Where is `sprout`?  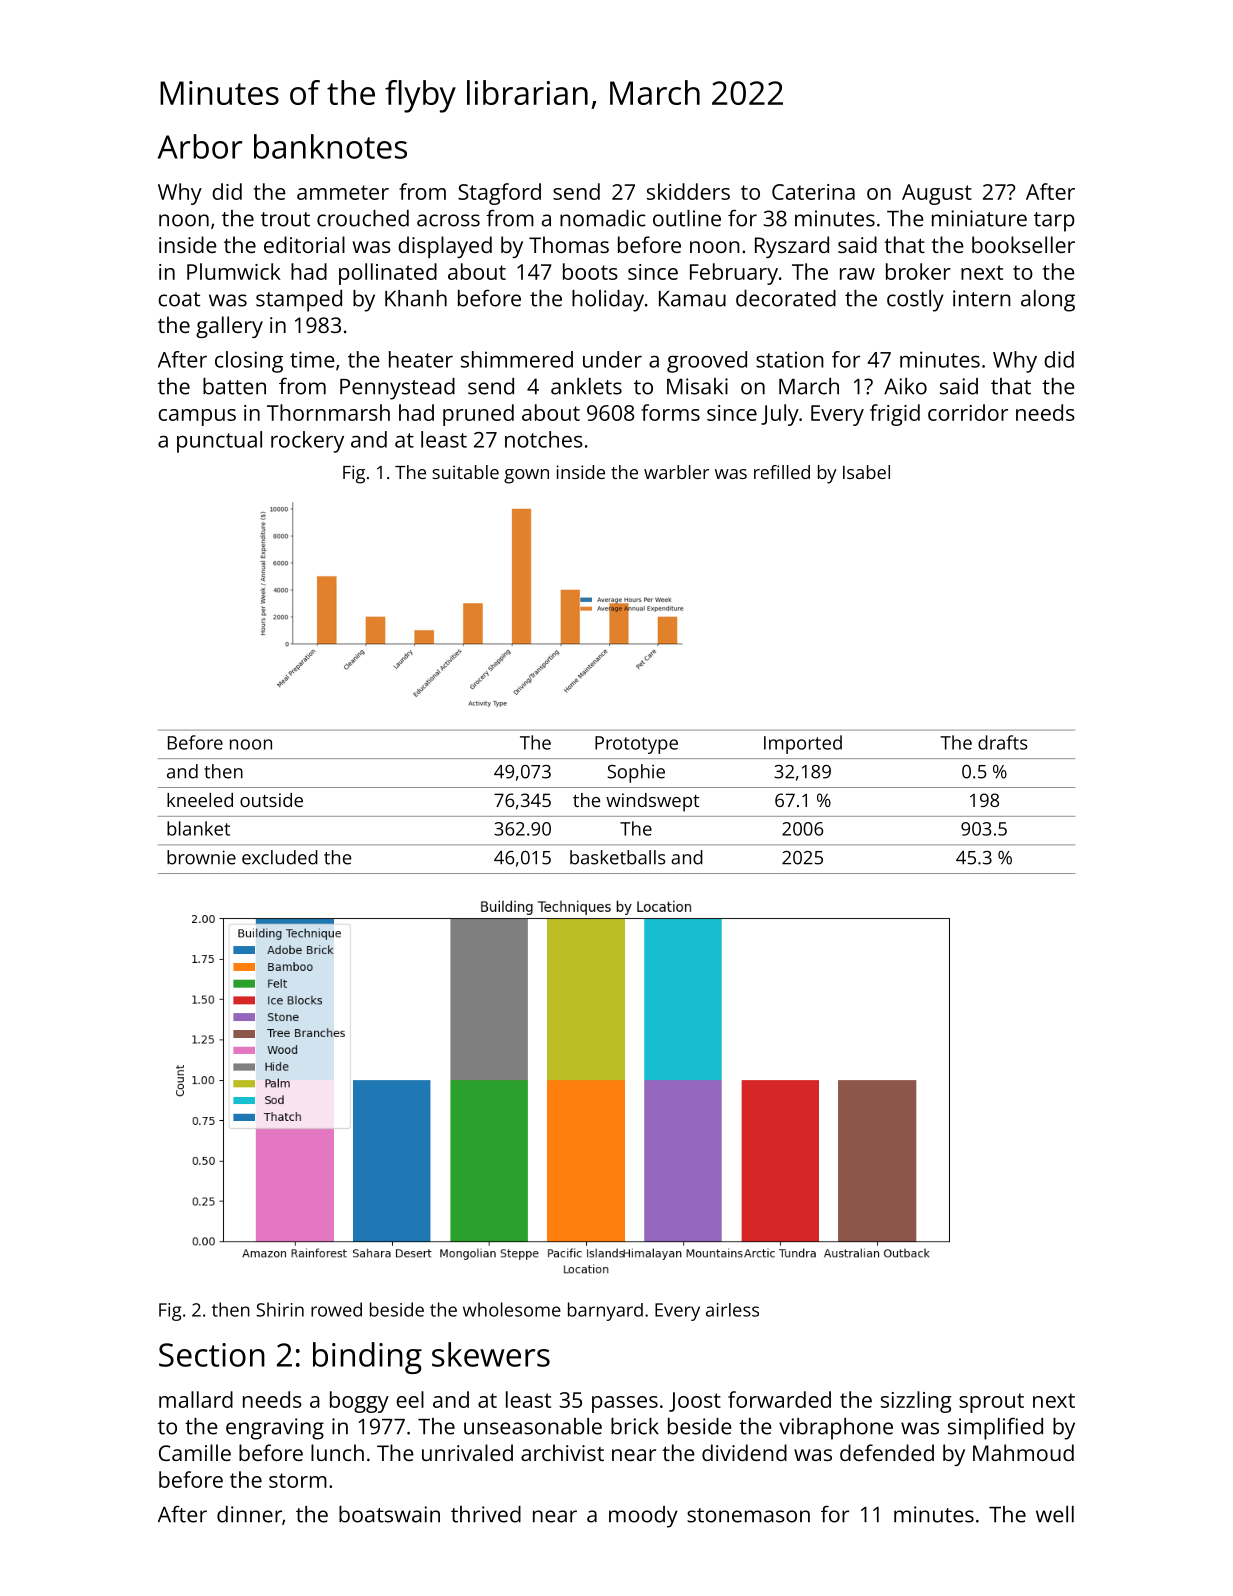
sprout is located at coordinates (991, 1403).
